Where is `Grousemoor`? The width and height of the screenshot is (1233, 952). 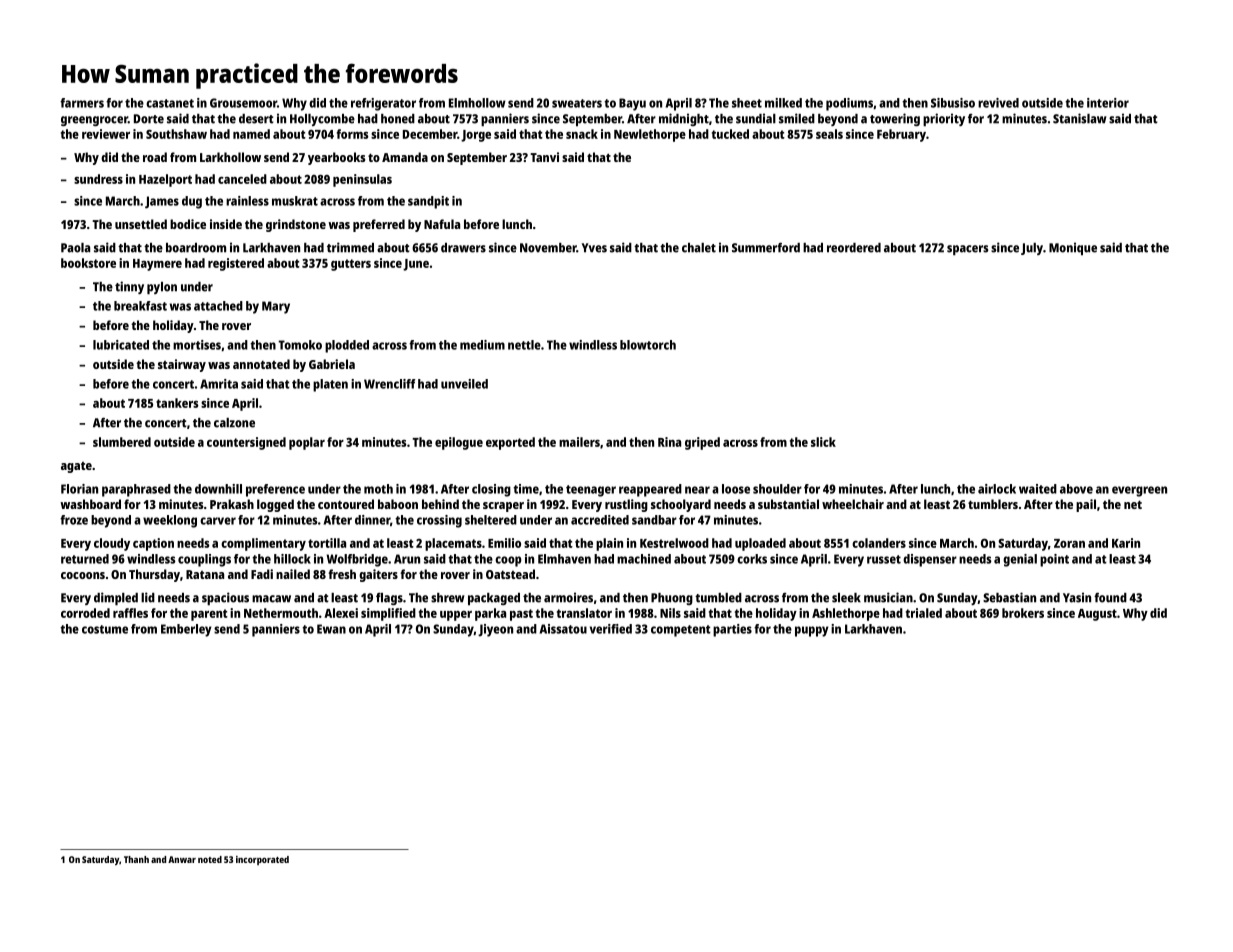
Grousemoor is located at coordinates (243, 103).
